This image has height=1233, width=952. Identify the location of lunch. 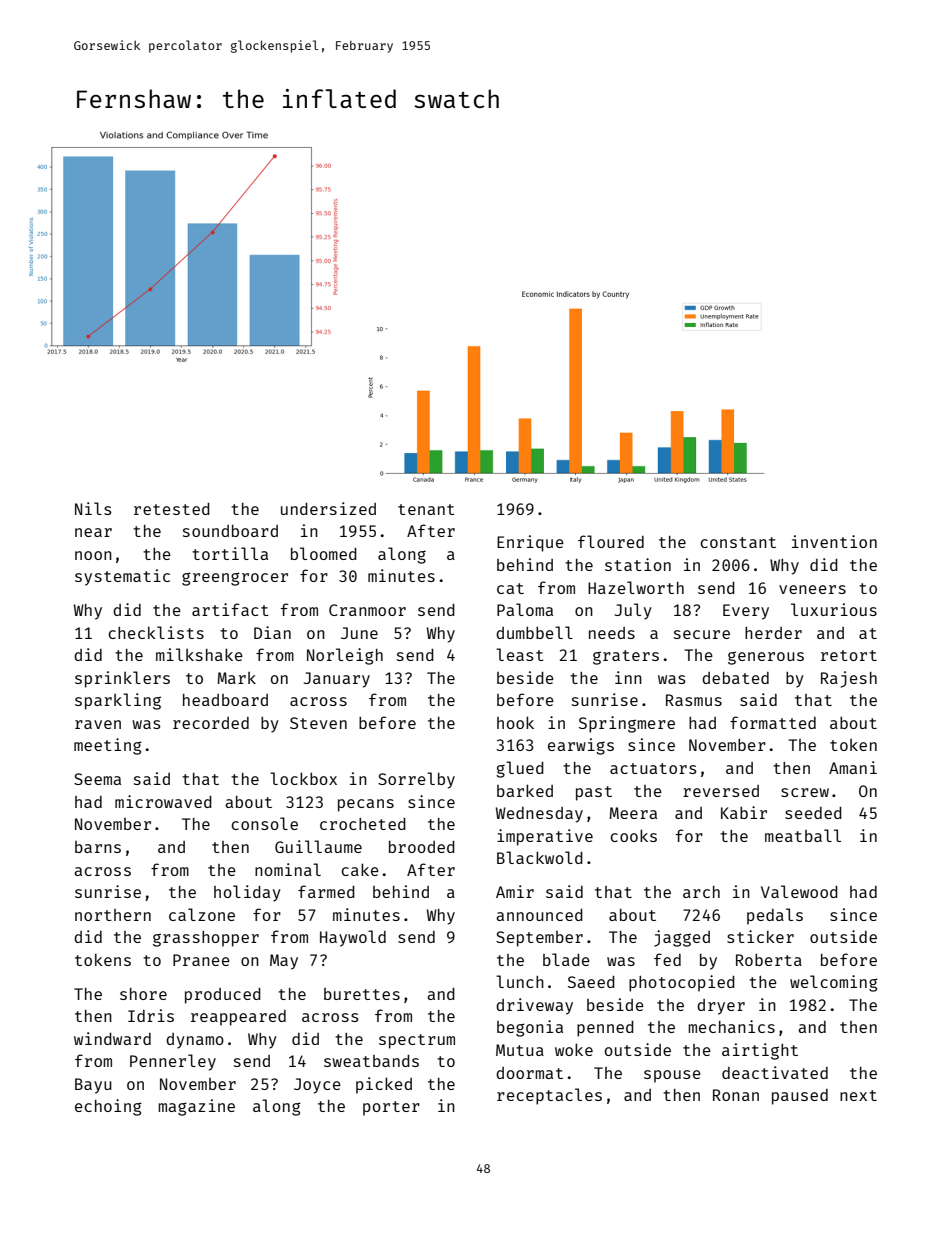
(520, 981).
